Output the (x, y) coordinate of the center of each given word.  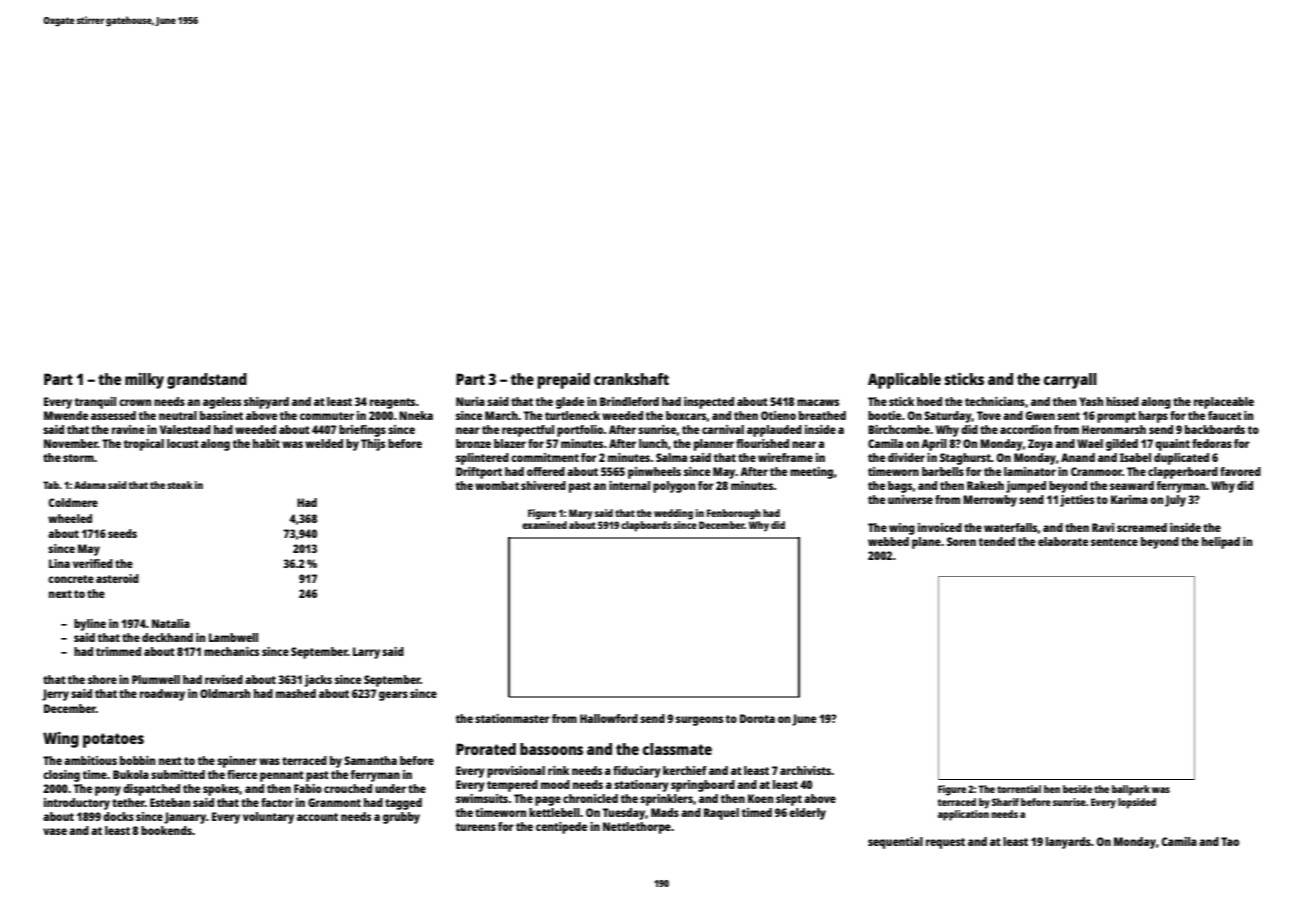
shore (102, 679)
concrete (71, 579)
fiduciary (637, 772)
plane (926, 543)
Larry (366, 653)
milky (144, 381)
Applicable (904, 381)
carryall (1070, 381)
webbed (888, 541)
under (390, 788)
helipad (1221, 543)
